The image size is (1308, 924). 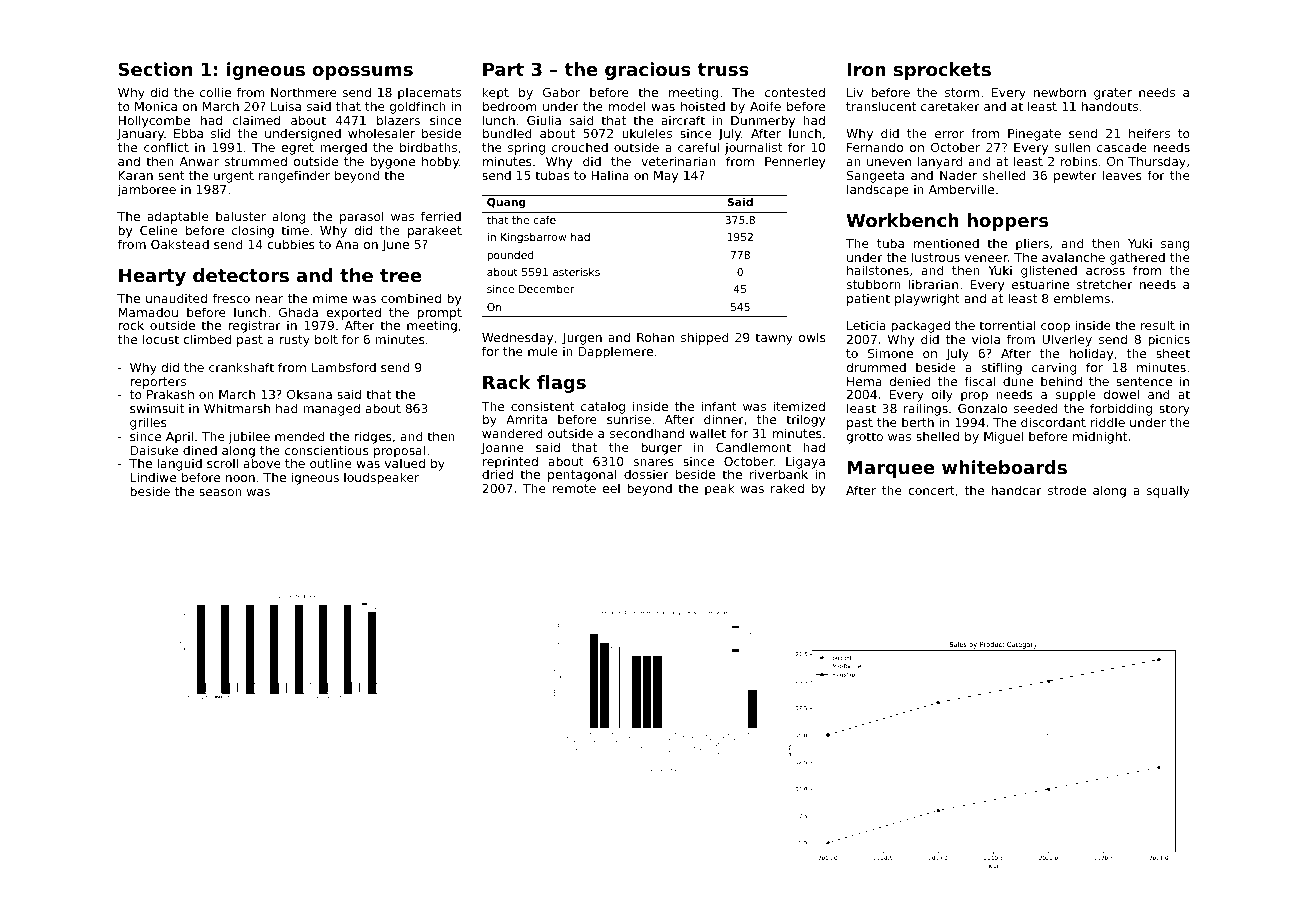 What do you see at coordinates (220, 492) in the document?
I see `season` at bounding box center [220, 492].
